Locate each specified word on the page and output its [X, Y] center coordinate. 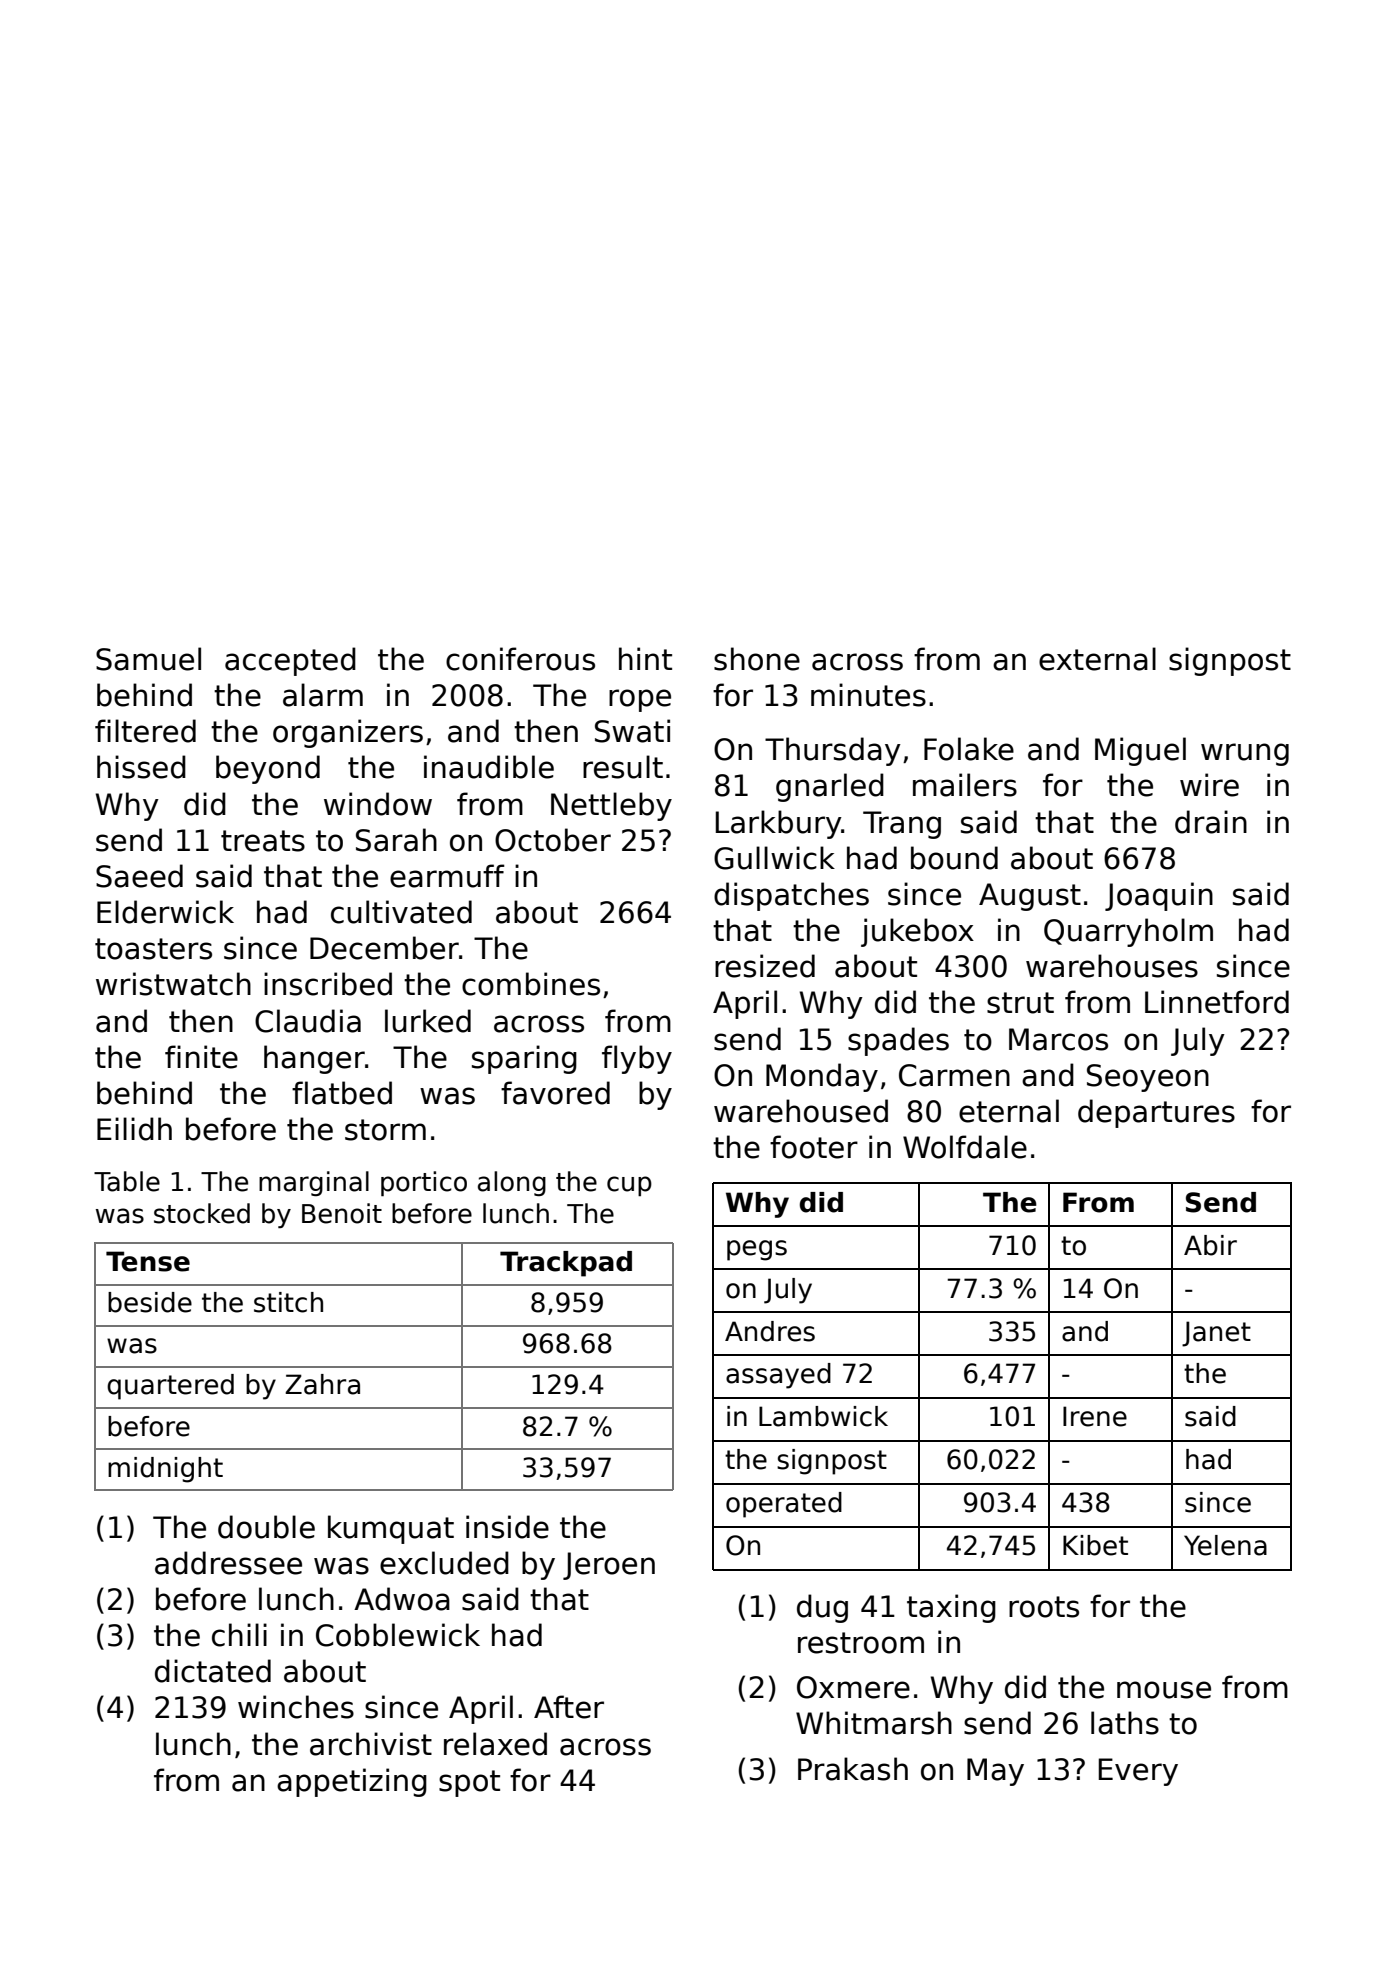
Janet [1216, 1334]
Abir [1210, 1245]
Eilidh [134, 1129]
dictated [213, 1671]
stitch [288, 1302]
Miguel [1140, 751]
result [623, 767]
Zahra [322, 1384]
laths [1125, 1723]
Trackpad [566, 1264]
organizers [348, 733]
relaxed [495, 1744]
